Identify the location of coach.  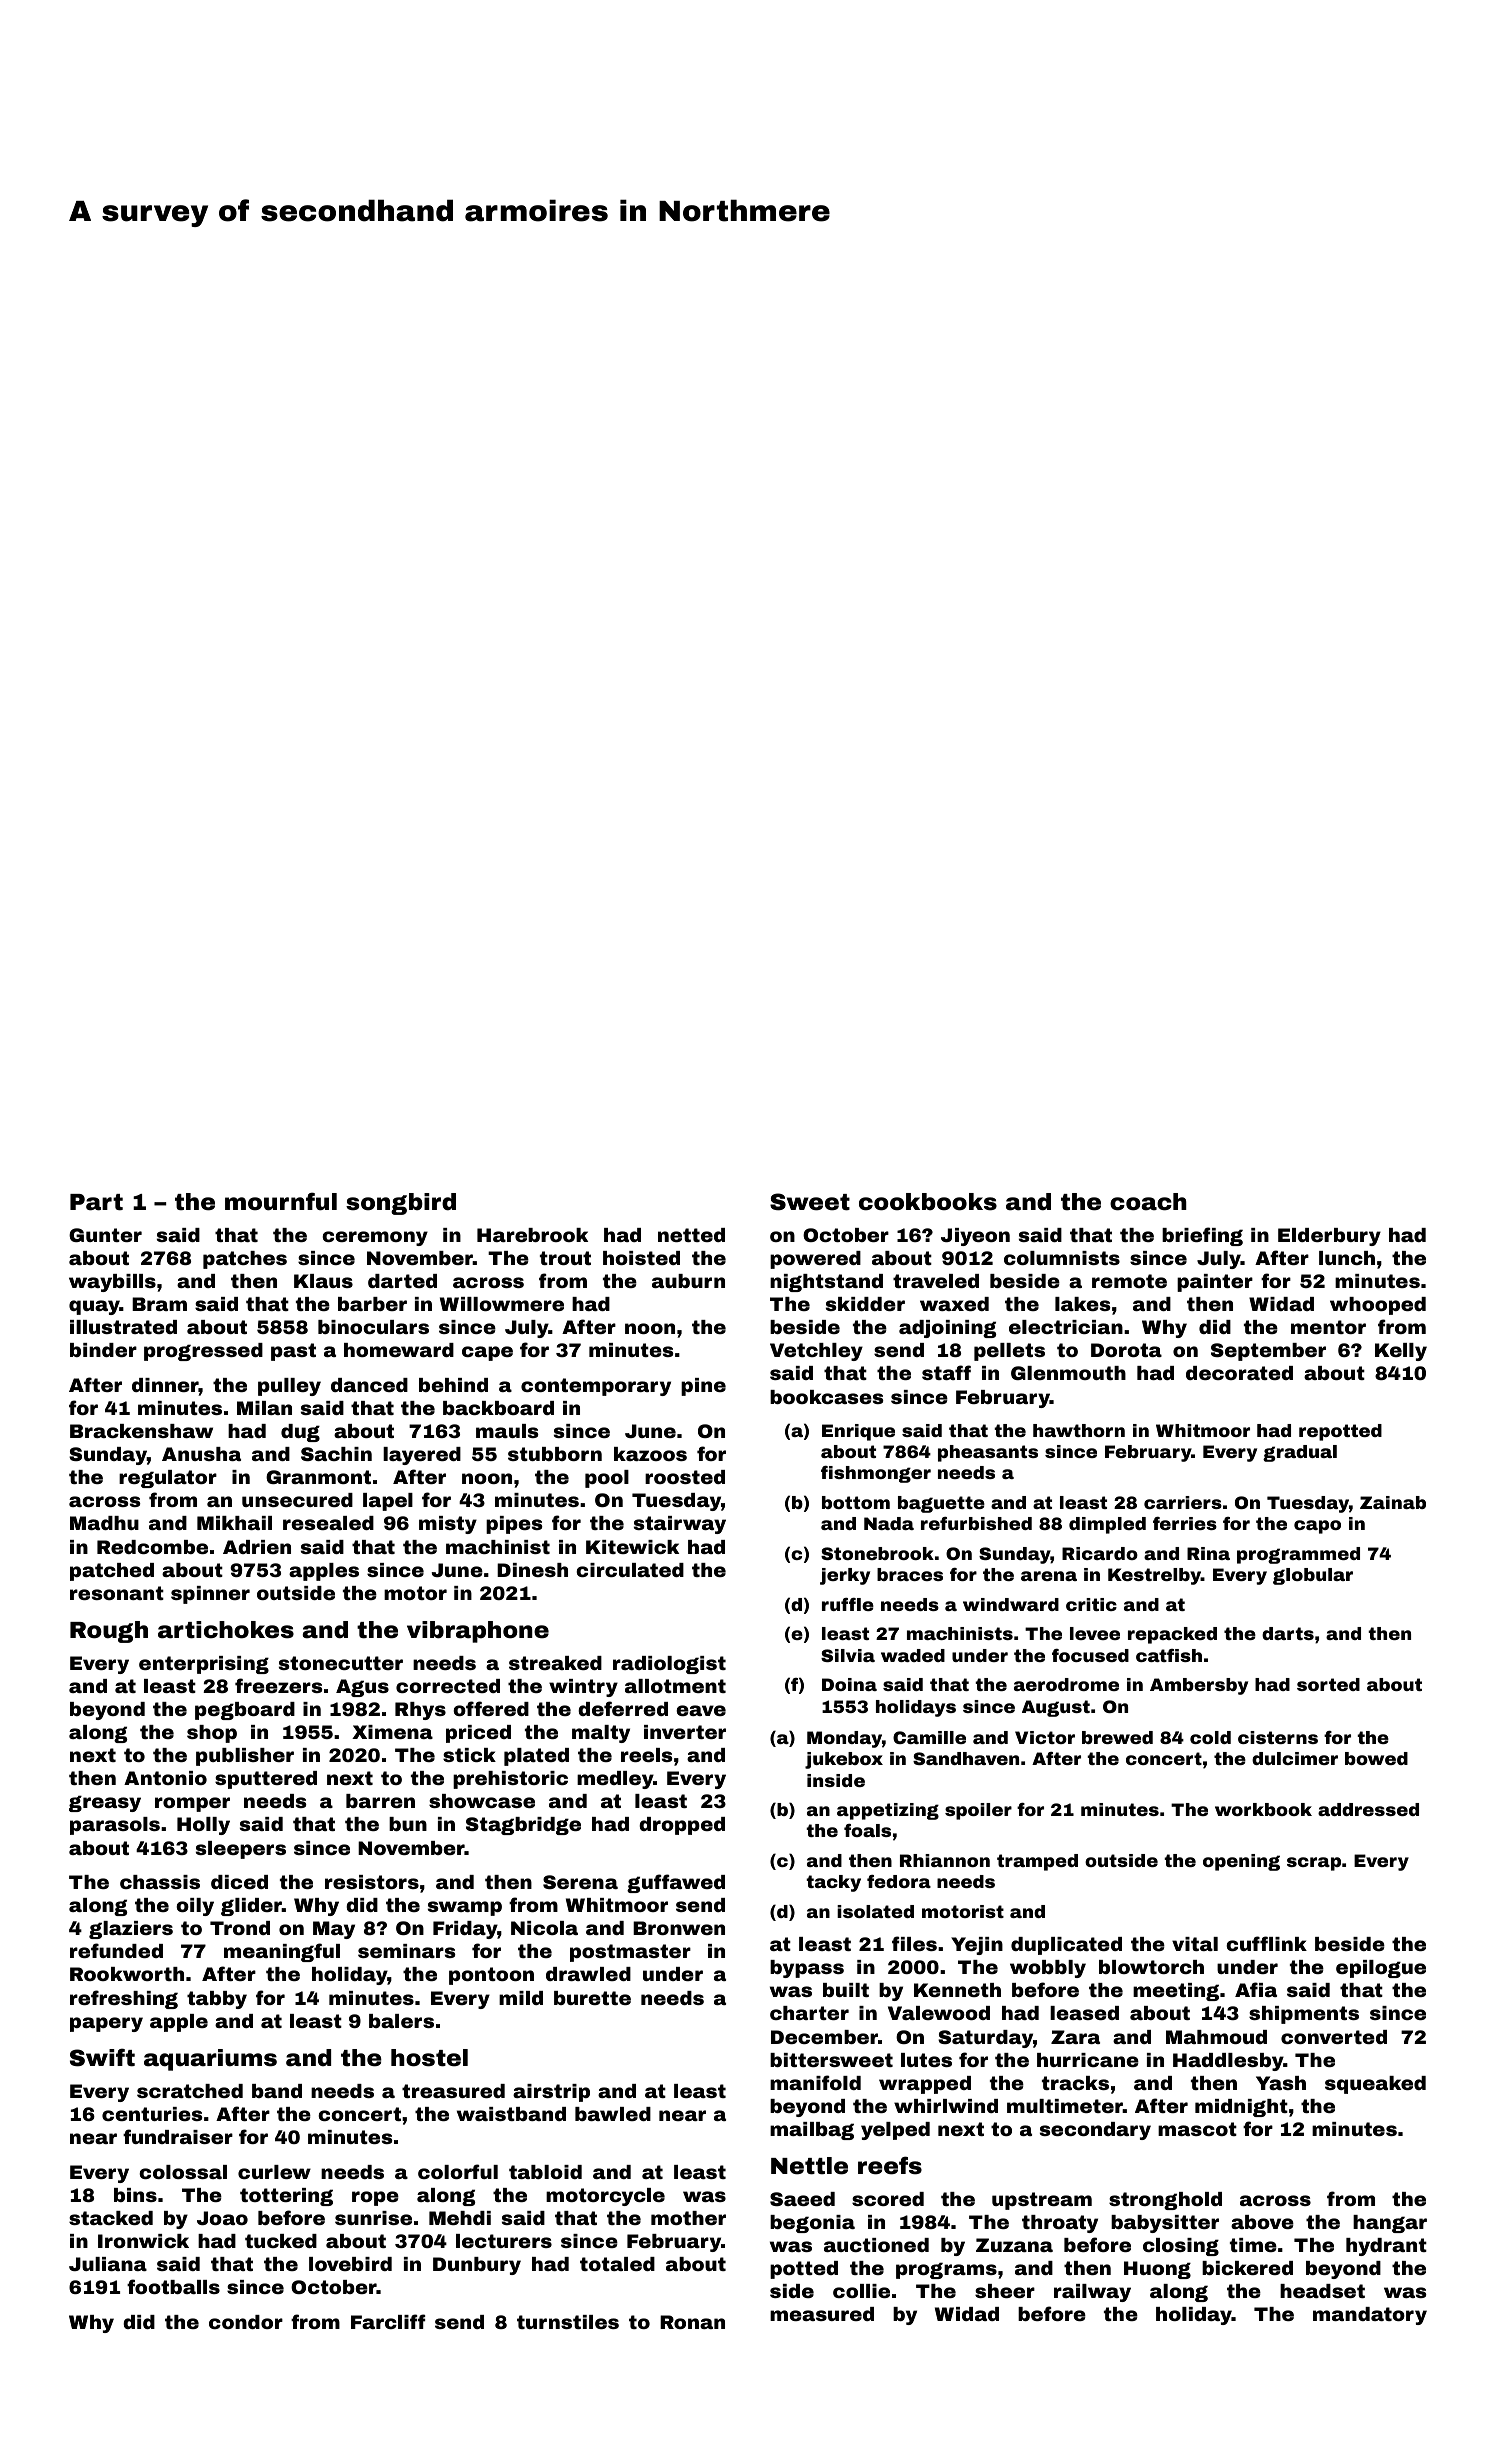
(1148, 1202).
